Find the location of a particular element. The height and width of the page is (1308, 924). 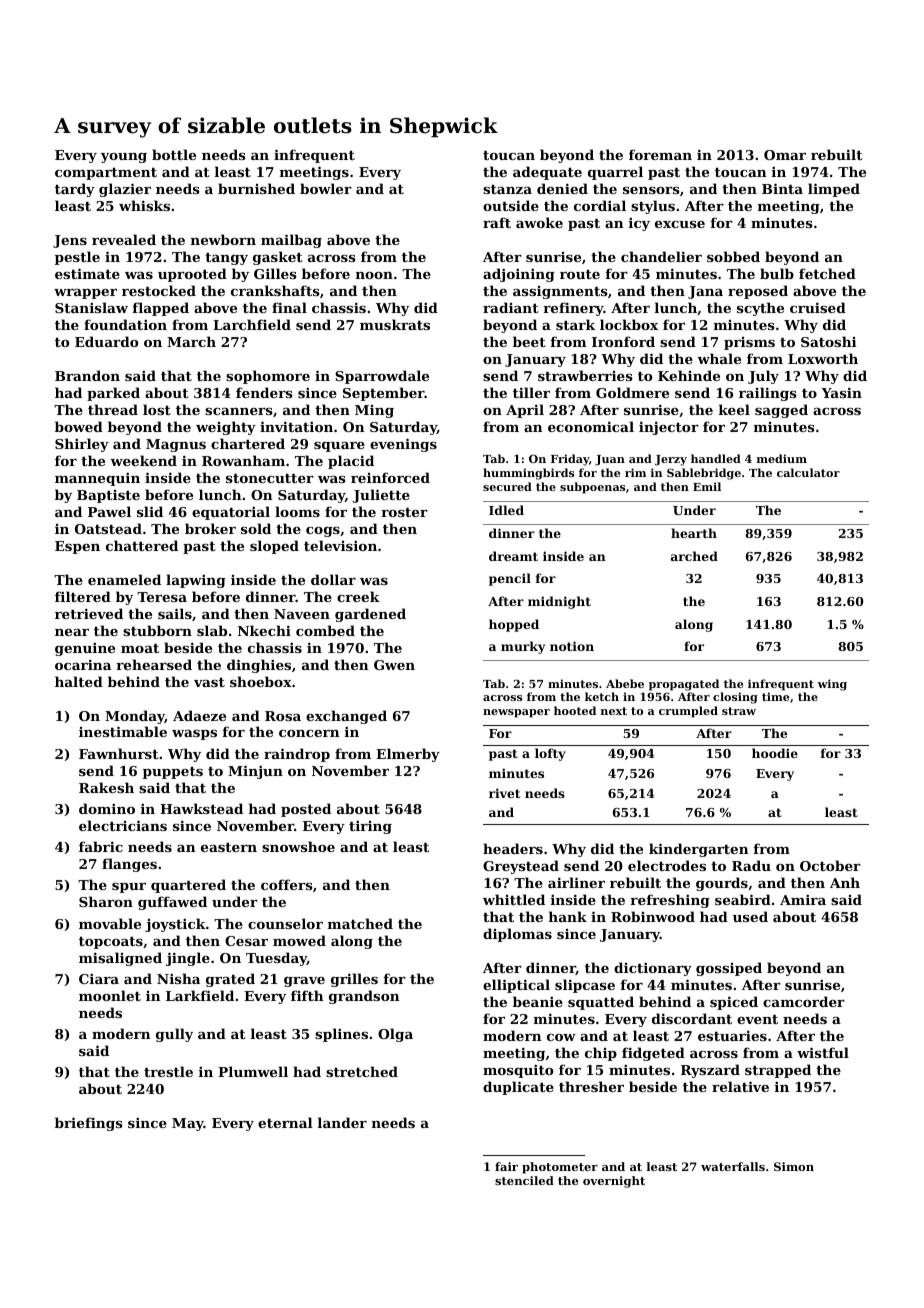

Goldmere is located at coordinates (632, 392).
